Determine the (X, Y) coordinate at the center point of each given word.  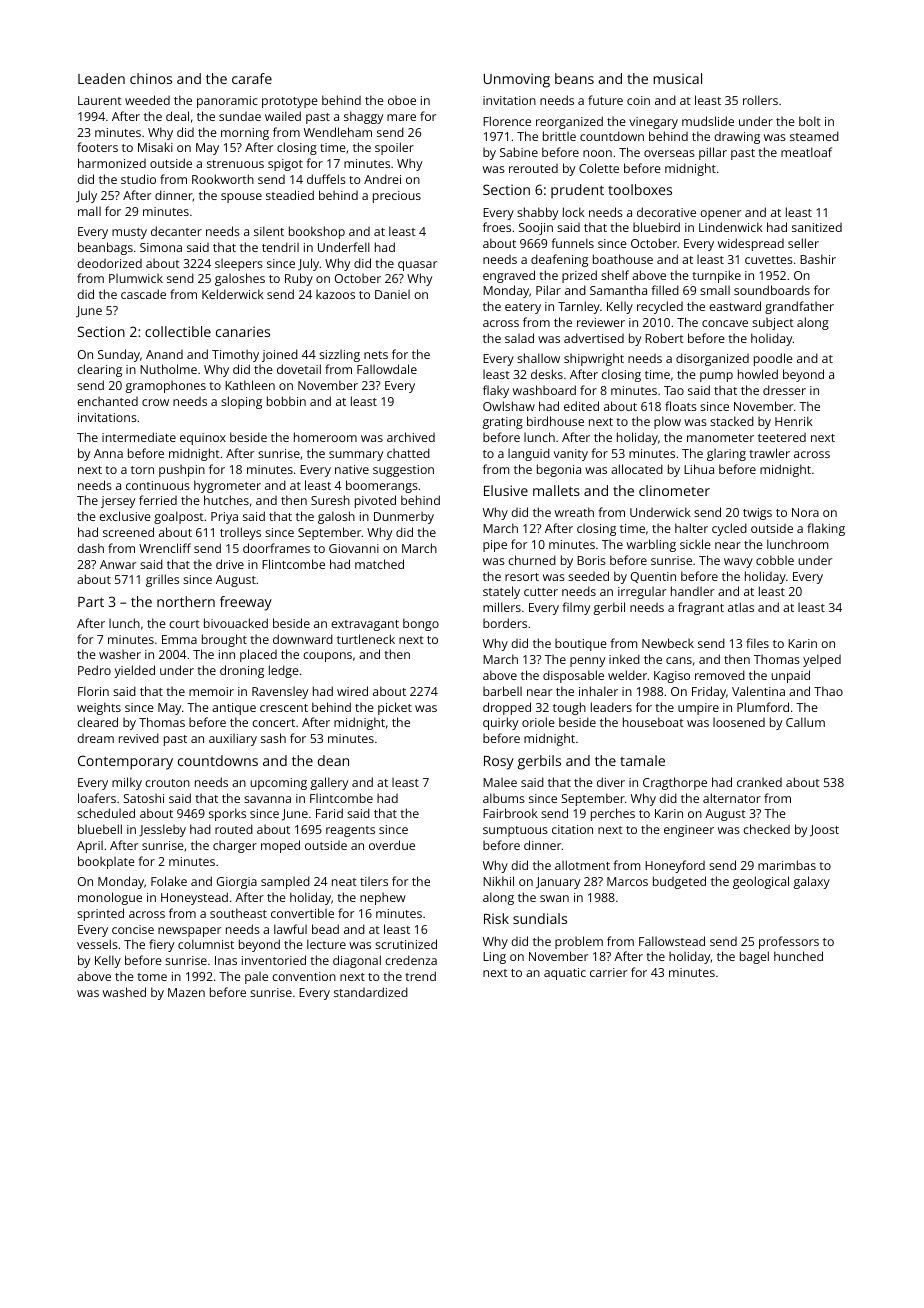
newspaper (189, 932)
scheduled (106, 813)
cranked (759, 782)
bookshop (317, 232)
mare (401, 117)
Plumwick (136, 278)
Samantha (618, 290)
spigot (285, 165)
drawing (737, 138)
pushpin (182, 470)
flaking (826, 529)
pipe (495, 546)
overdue (392, 845)
